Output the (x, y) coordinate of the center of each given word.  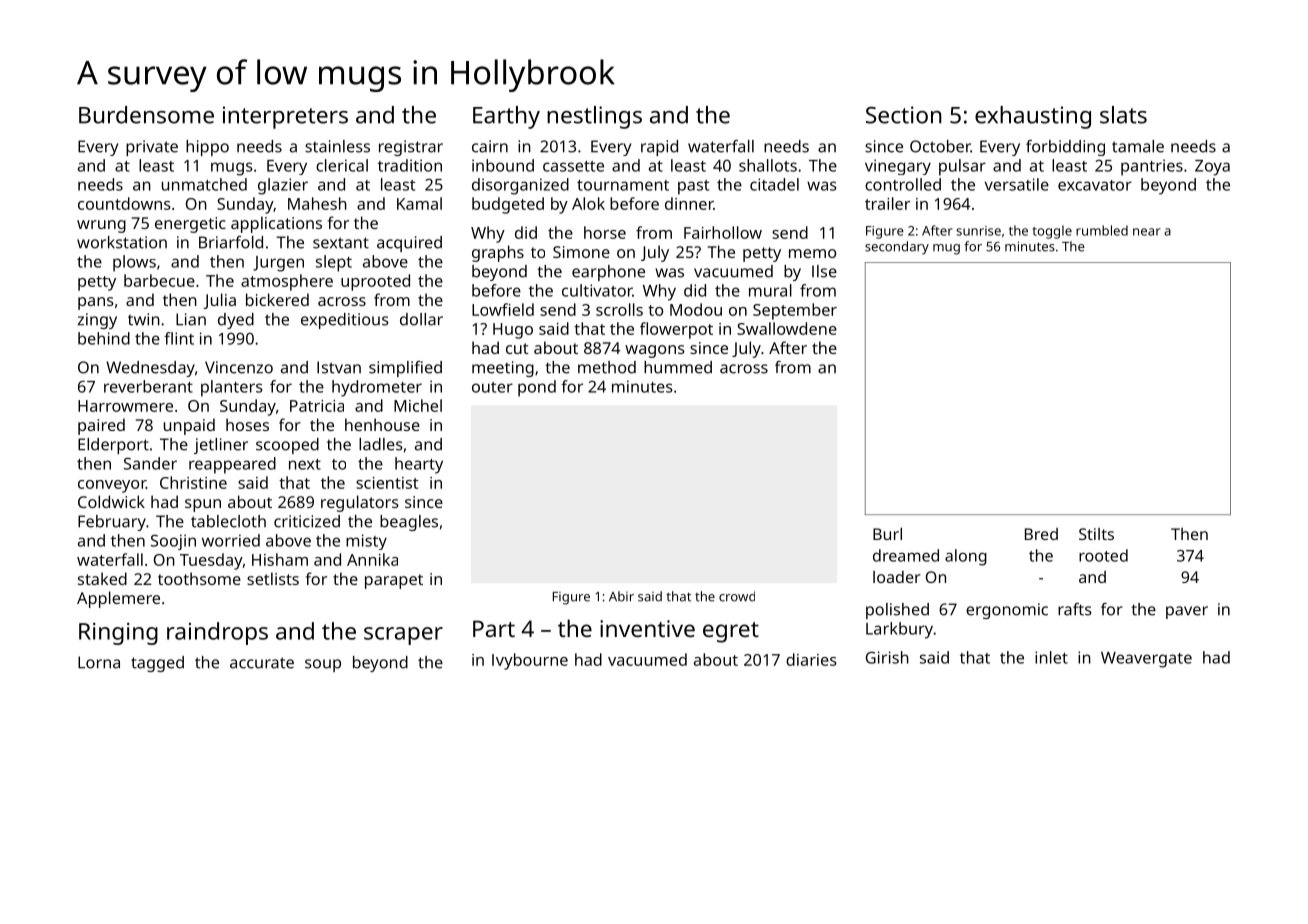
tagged (157, 664)
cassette (573, 166)
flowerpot (676, 330)
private (152, 148)
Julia (220, 301)
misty (366, 542)
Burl (887, 533)
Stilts (1096, 534)
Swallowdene (787, 328)
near (1147, 232)
